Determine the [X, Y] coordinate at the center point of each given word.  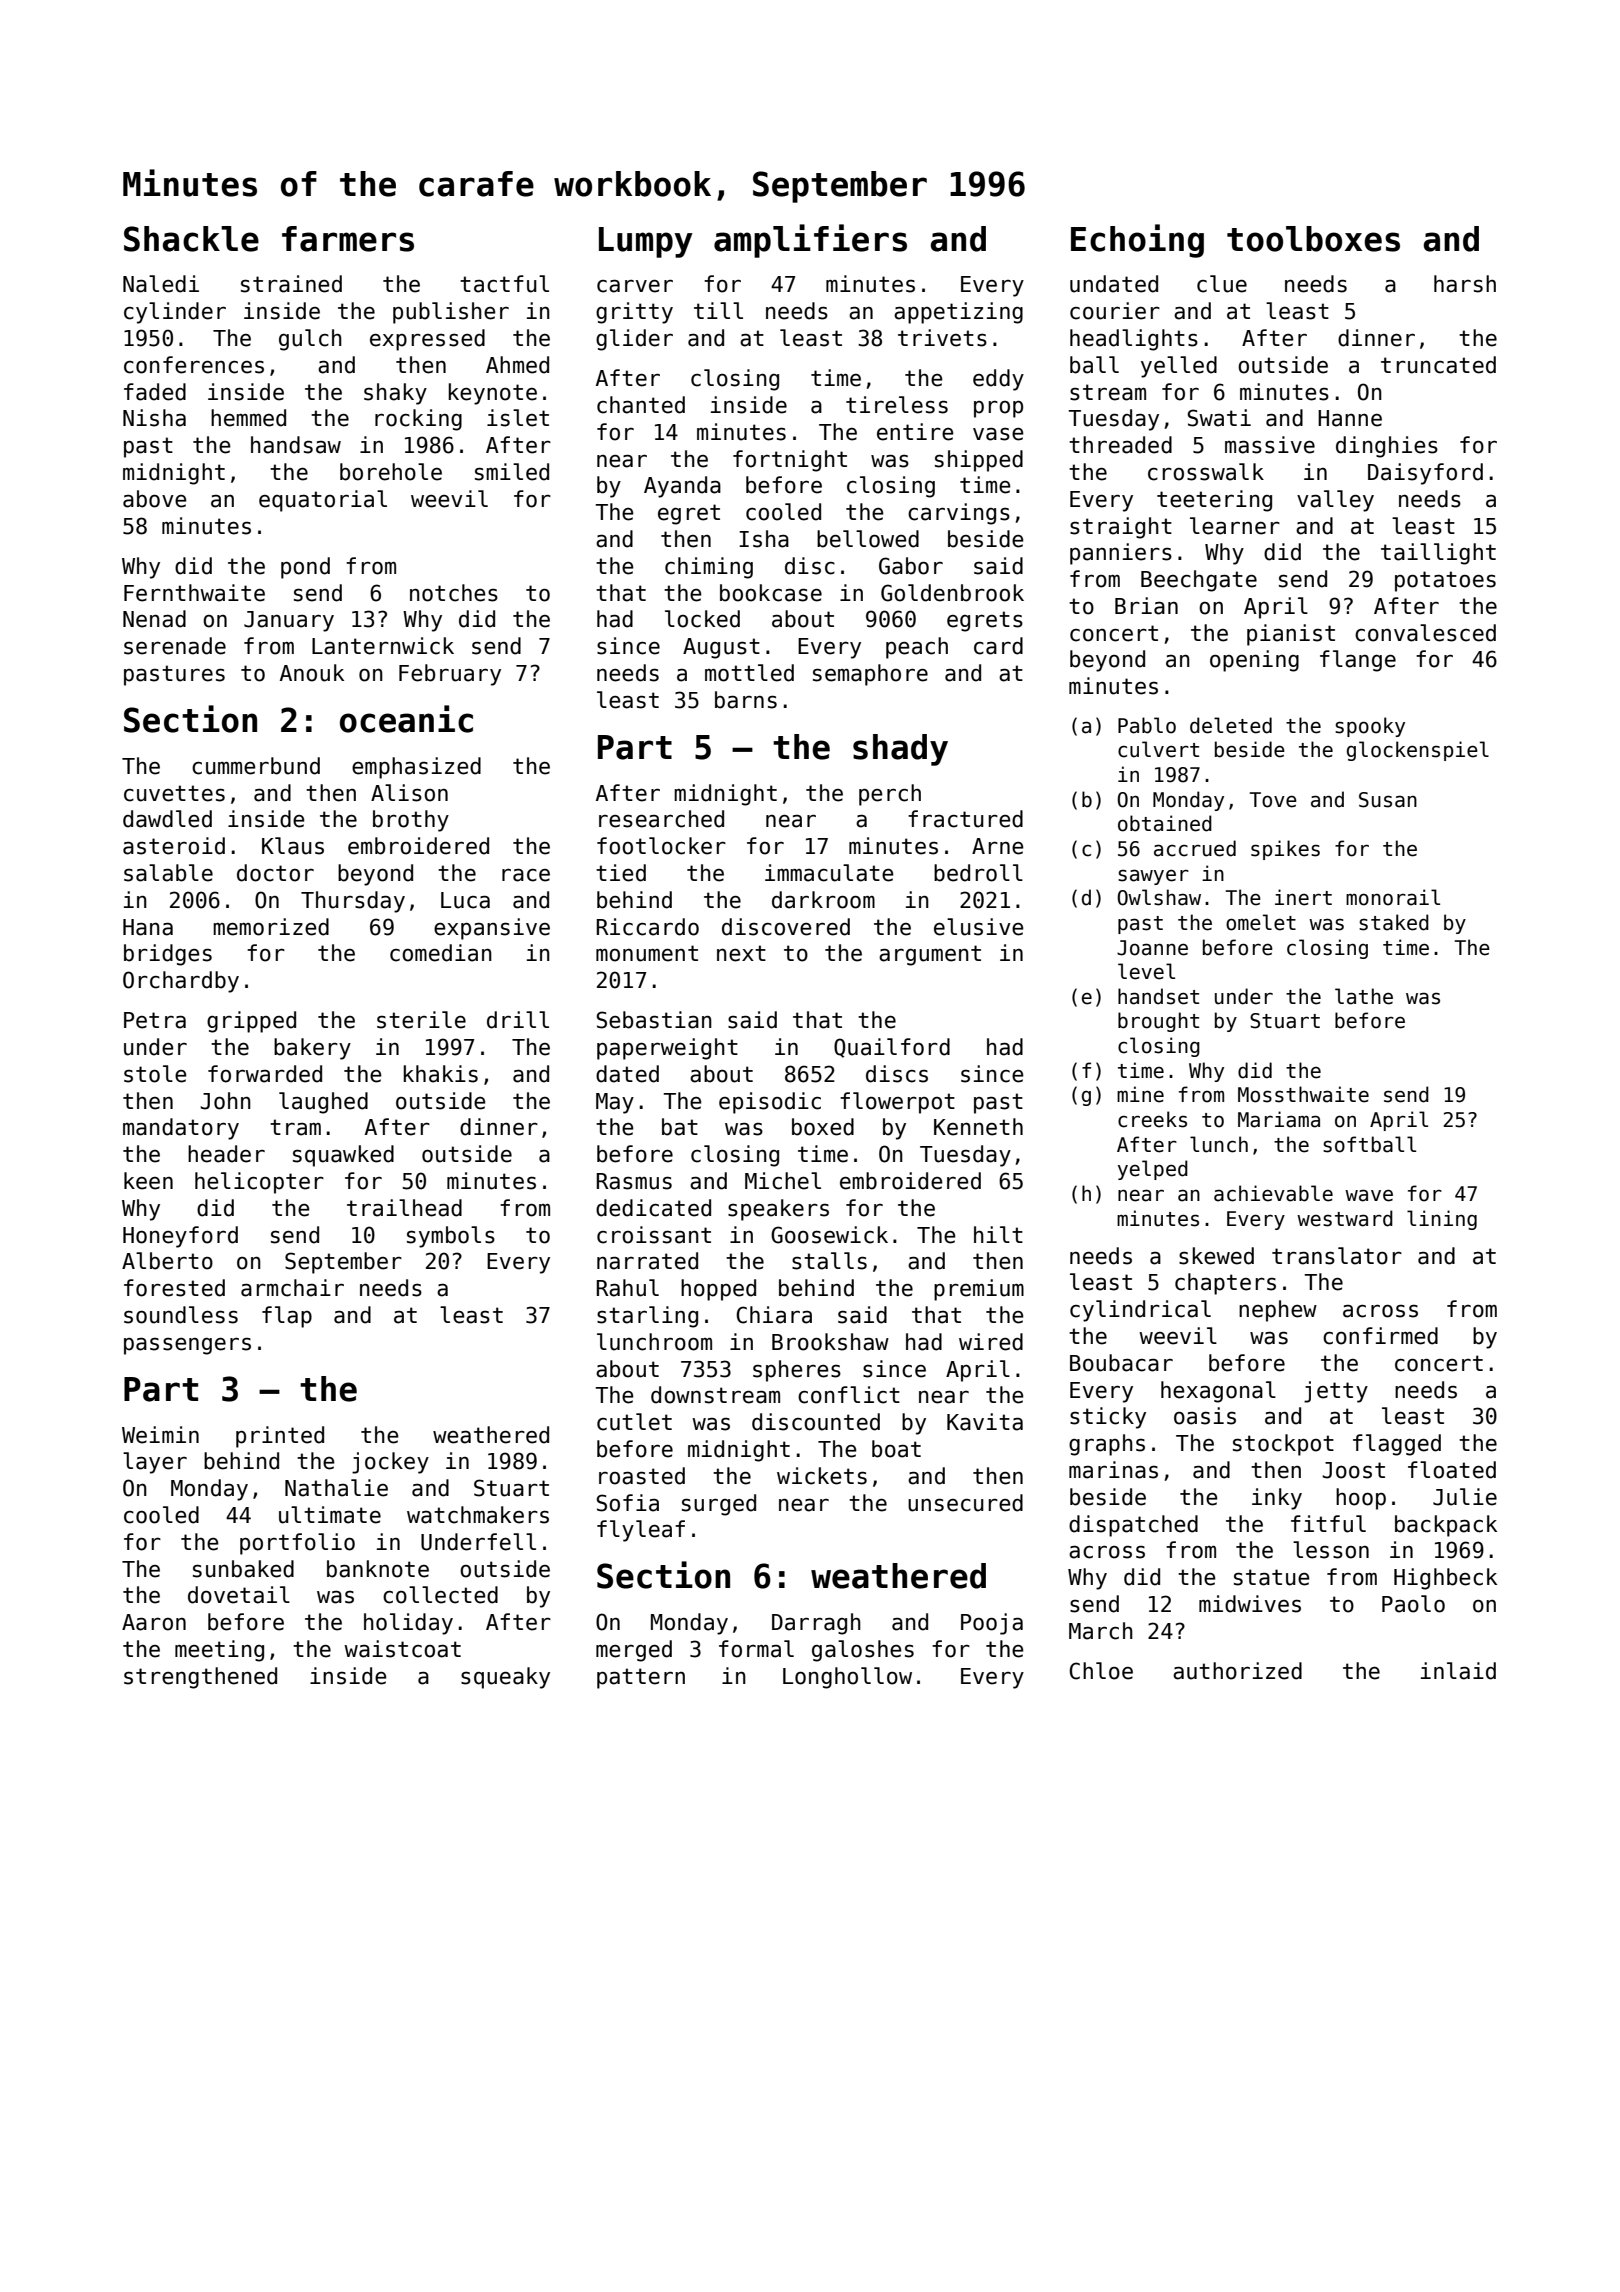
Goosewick [829, 1235]
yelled [1179, 367]
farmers [348, 239]
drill [518, 1020]
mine [1140, 1094]
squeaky [505, 1678]
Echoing [1137, 241]
